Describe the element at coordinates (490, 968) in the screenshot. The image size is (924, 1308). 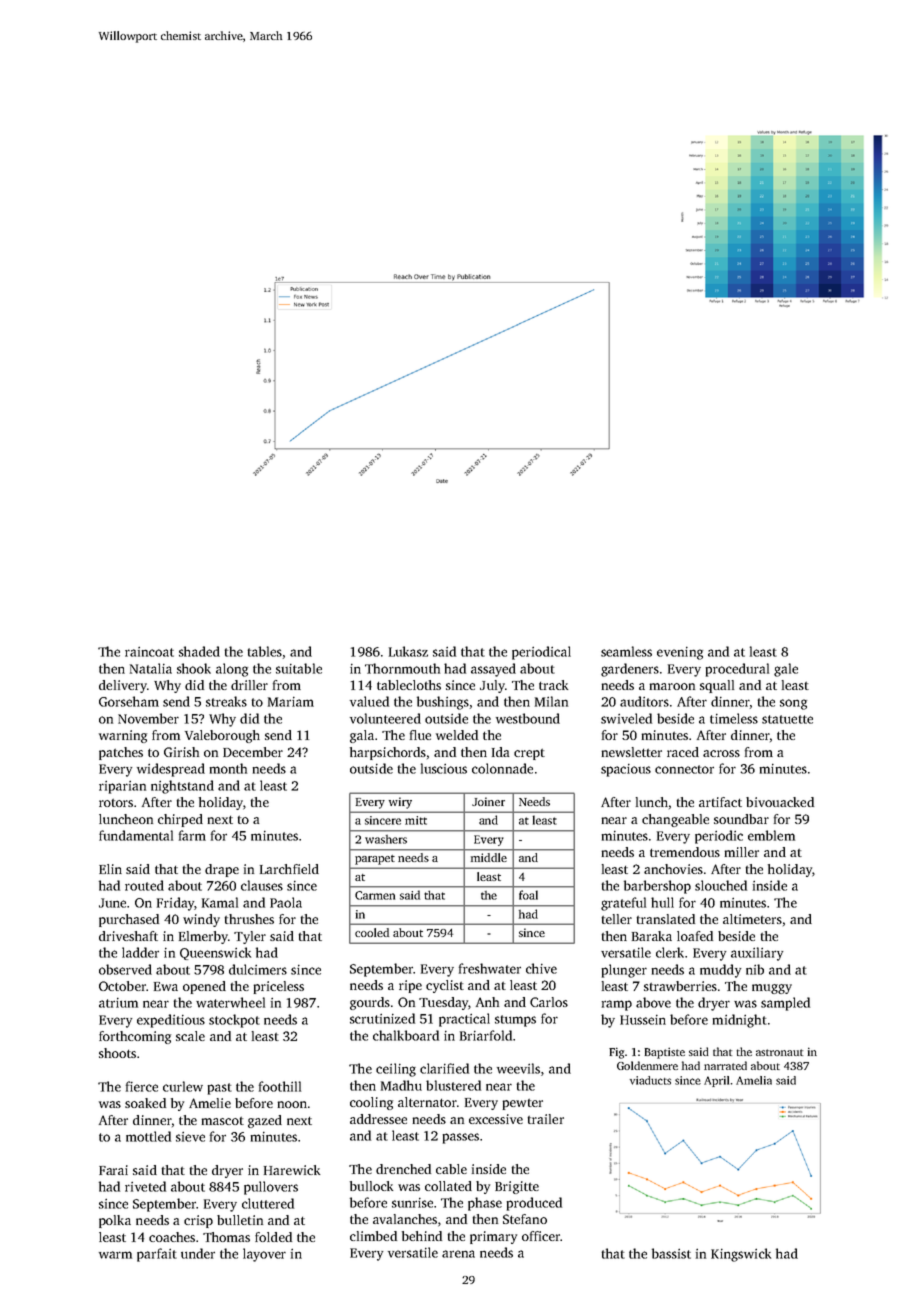
I see `freshwater` at that location.
